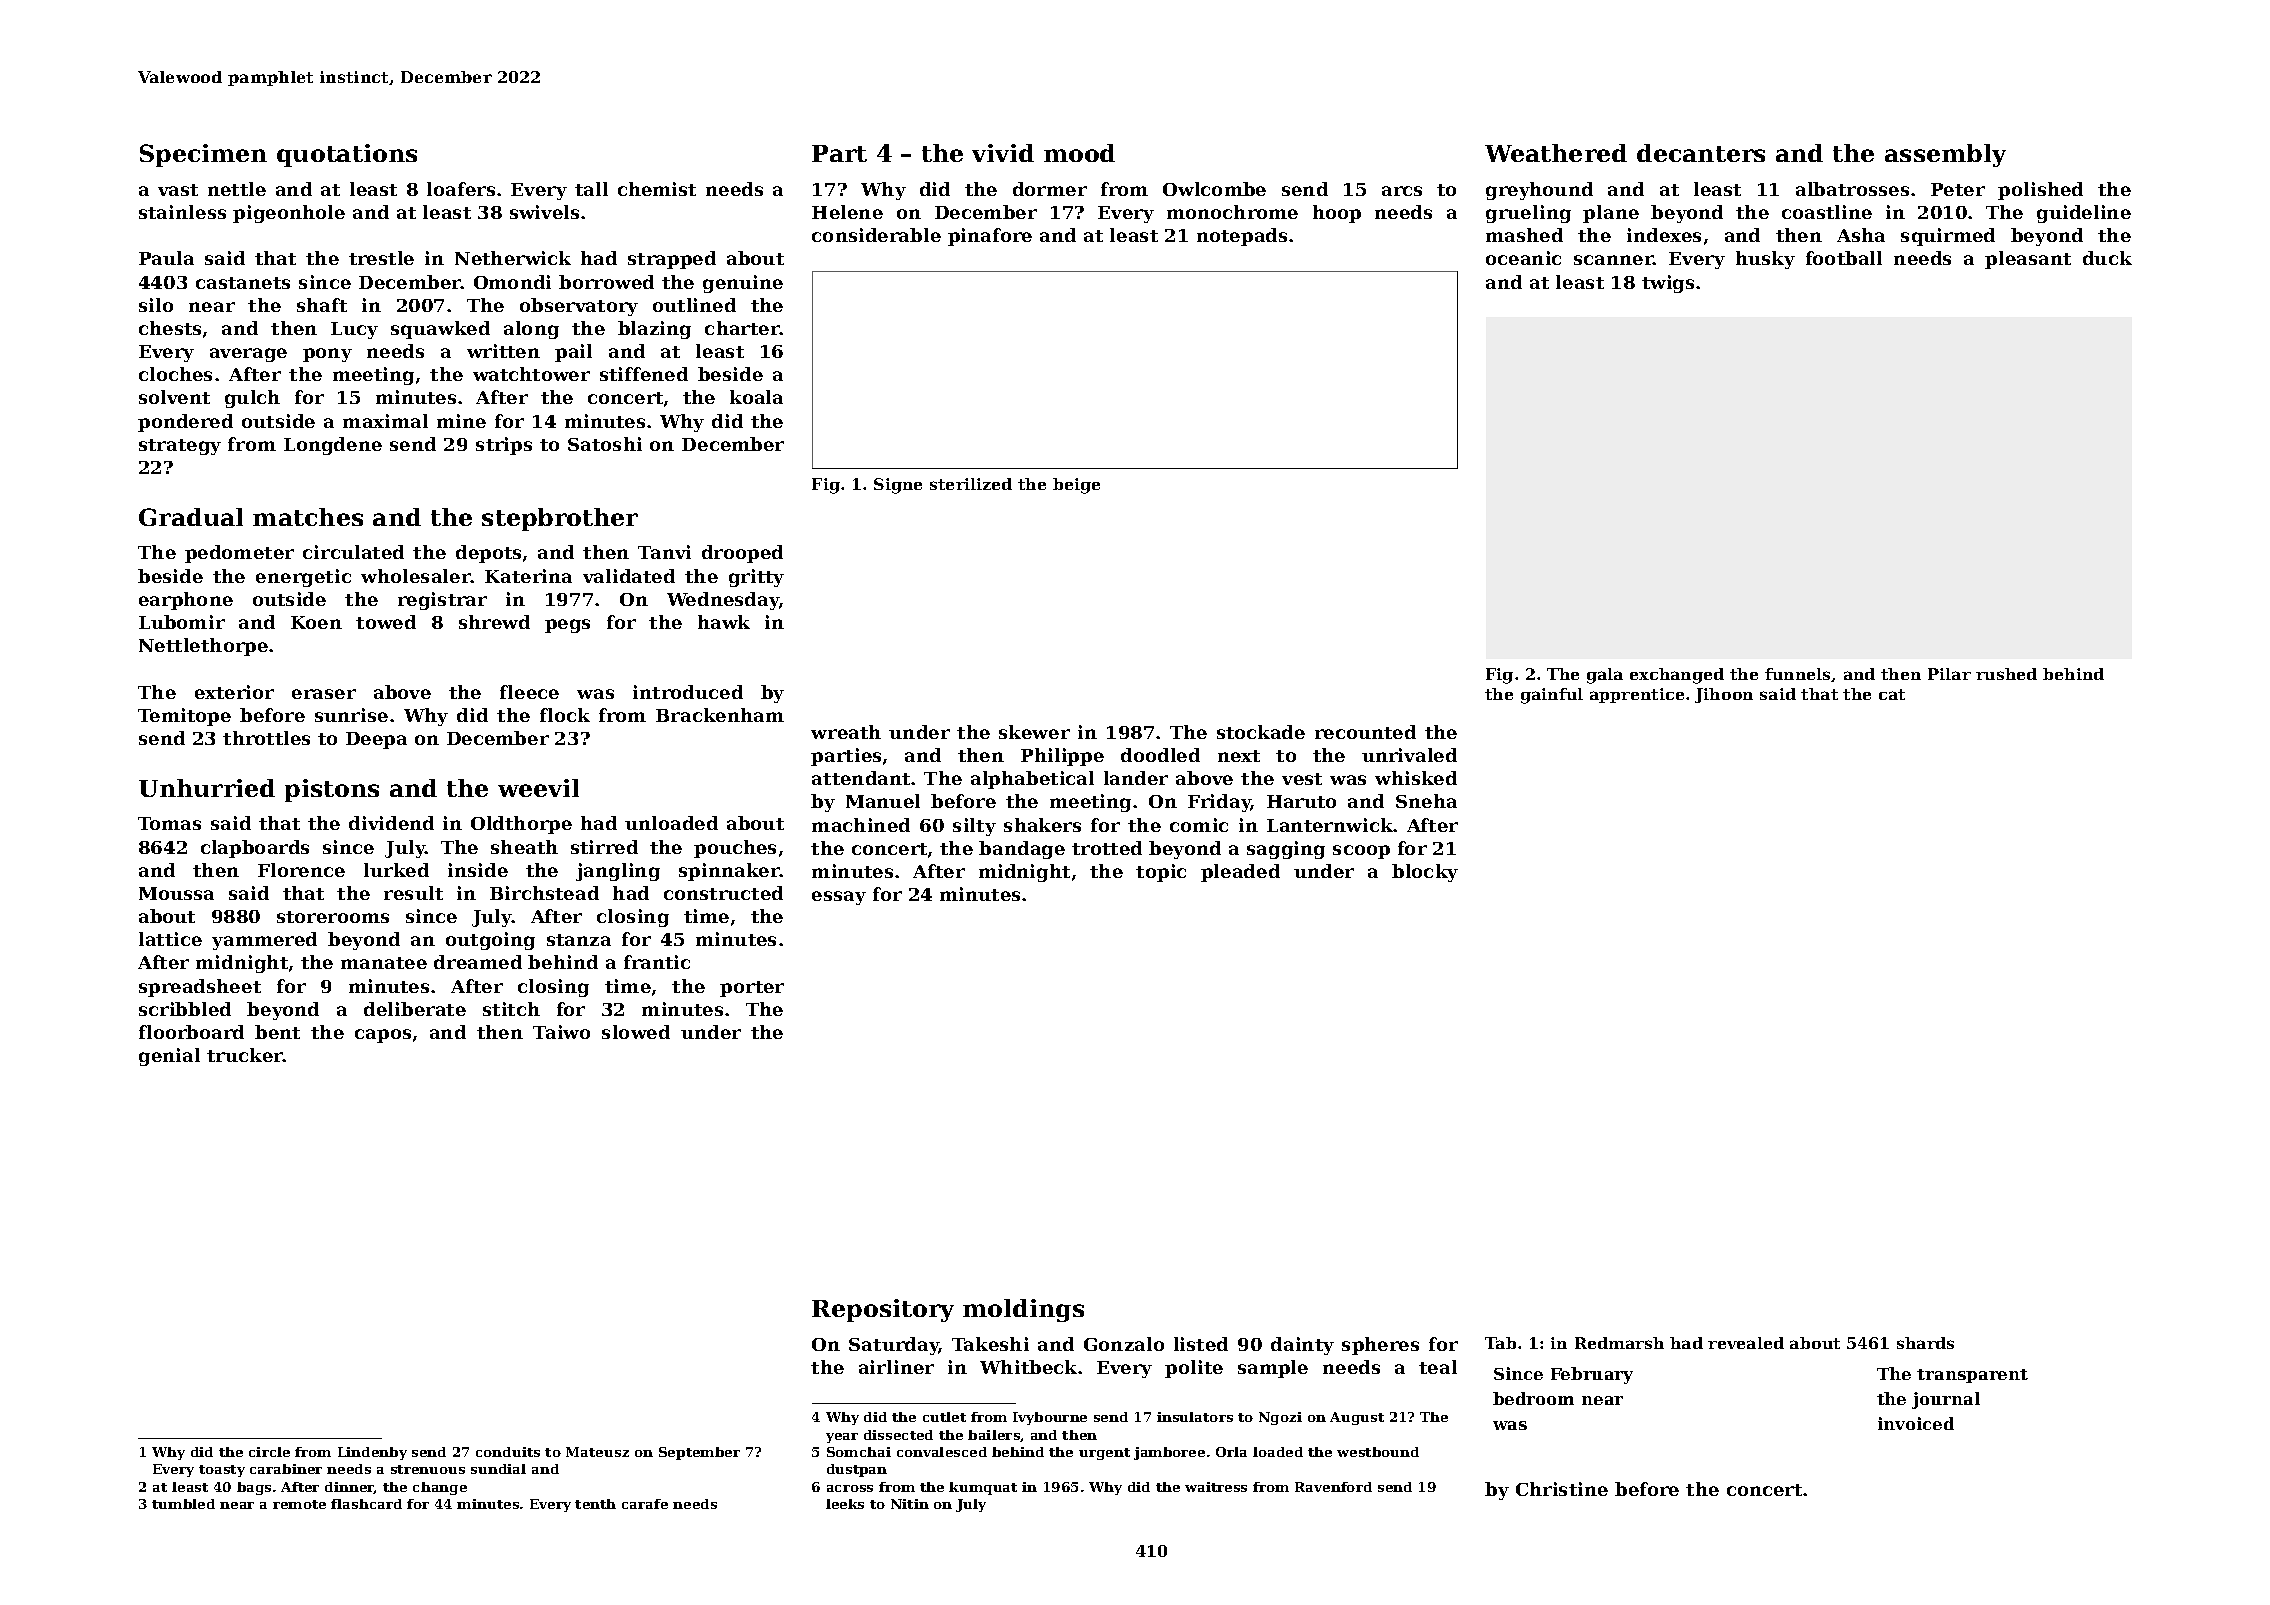  Describe the element at coordinates (636, 1032) in the screenshot. I see `slowed` at that location.
